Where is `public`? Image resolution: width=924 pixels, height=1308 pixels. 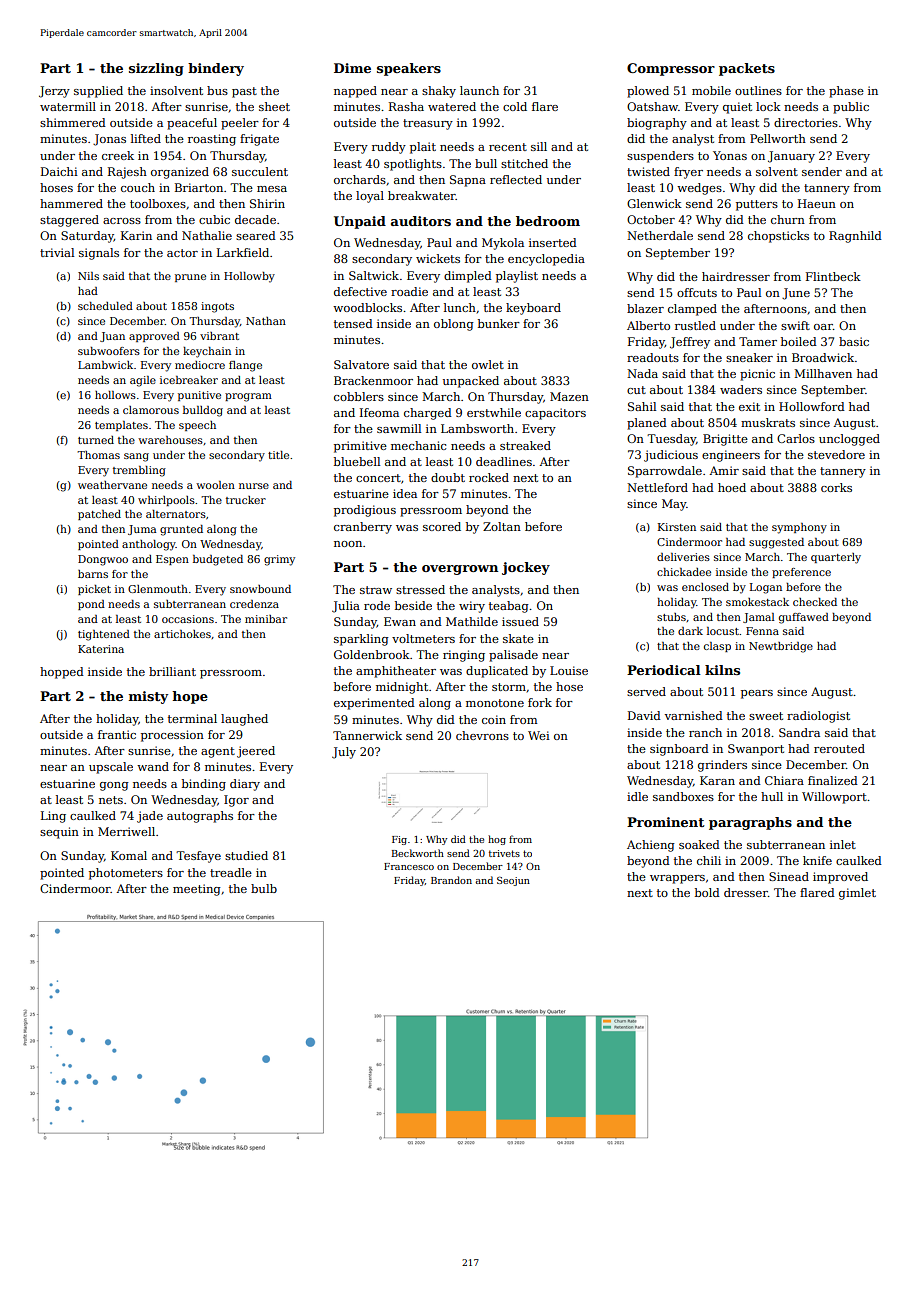 public is located at coordinates (851, 108).
